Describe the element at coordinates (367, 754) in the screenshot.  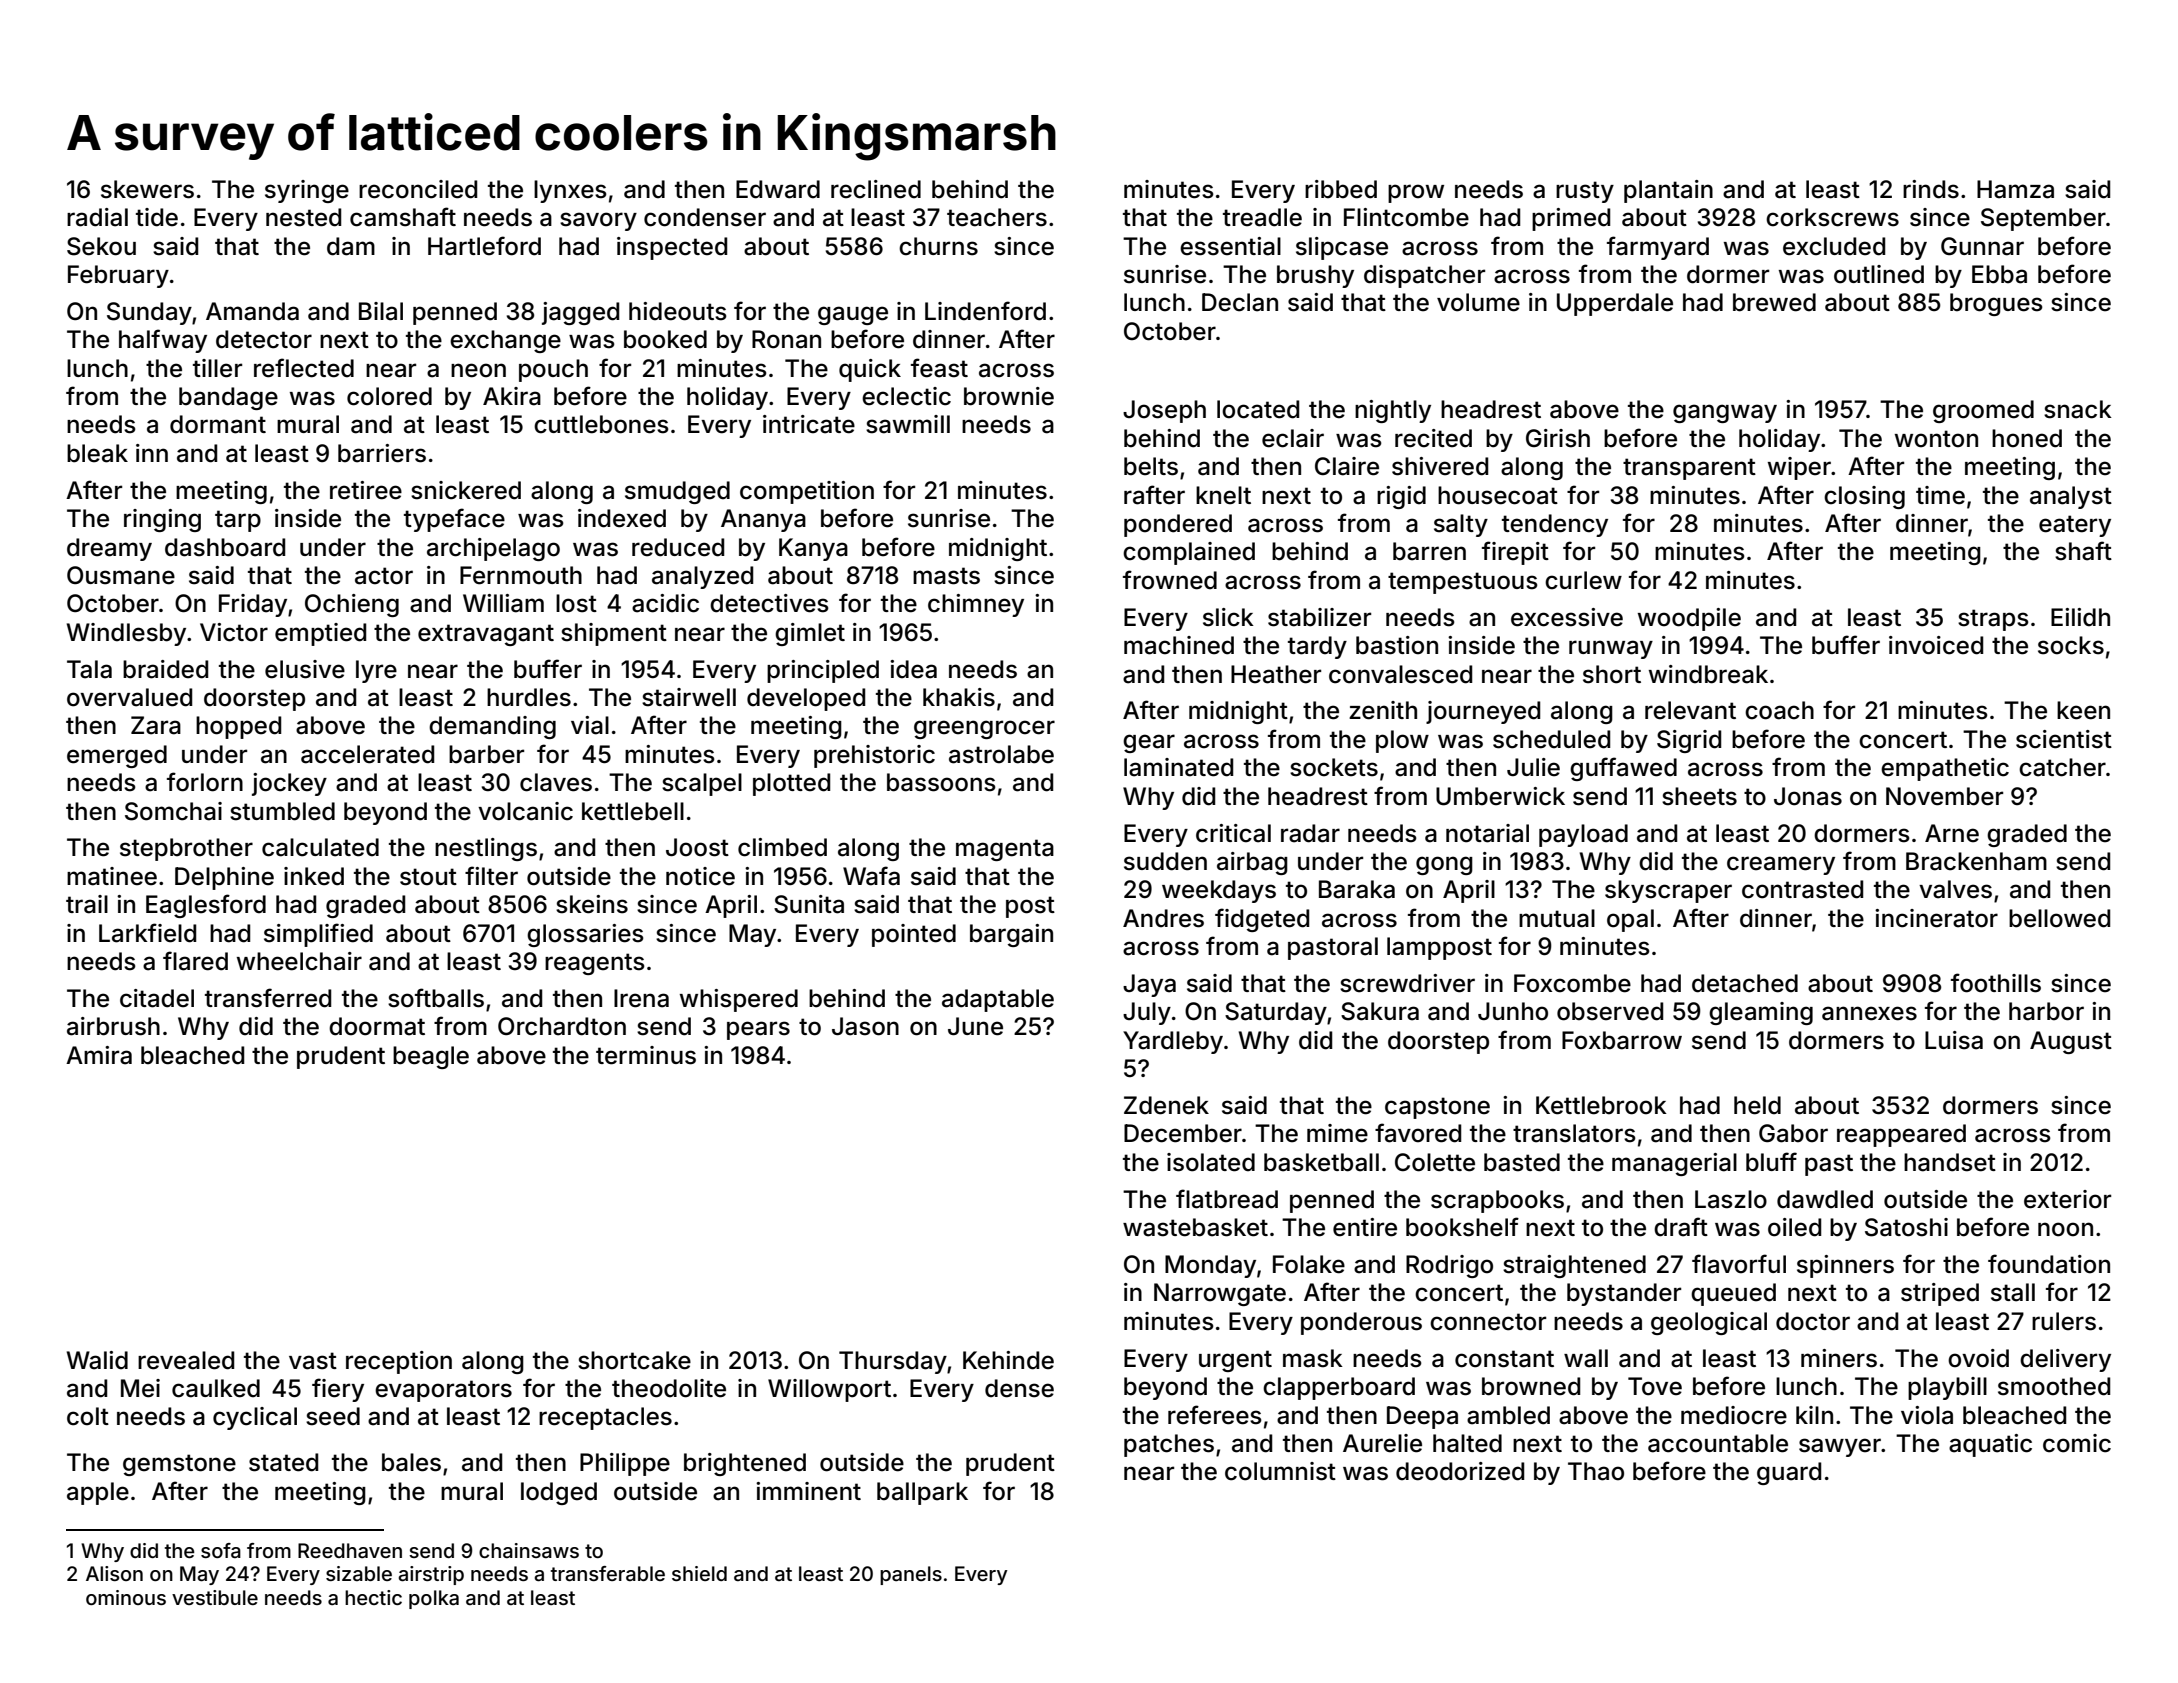
I see `accelerated` at that location.
